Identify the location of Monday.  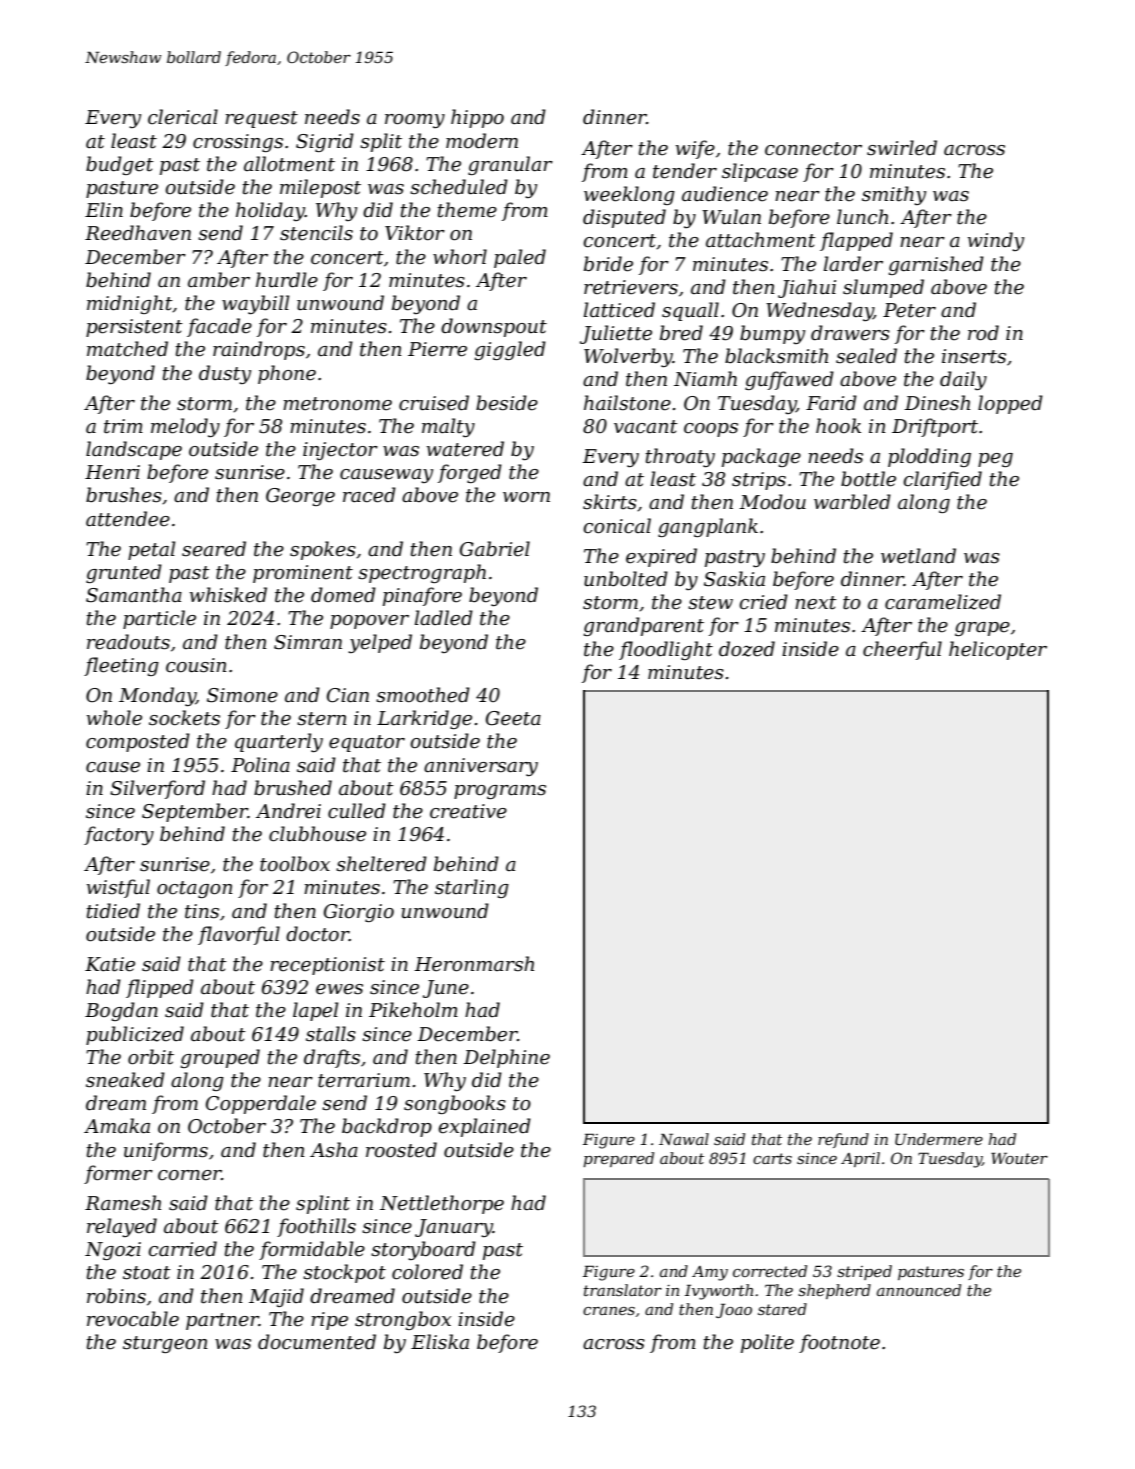
(157, 696).
